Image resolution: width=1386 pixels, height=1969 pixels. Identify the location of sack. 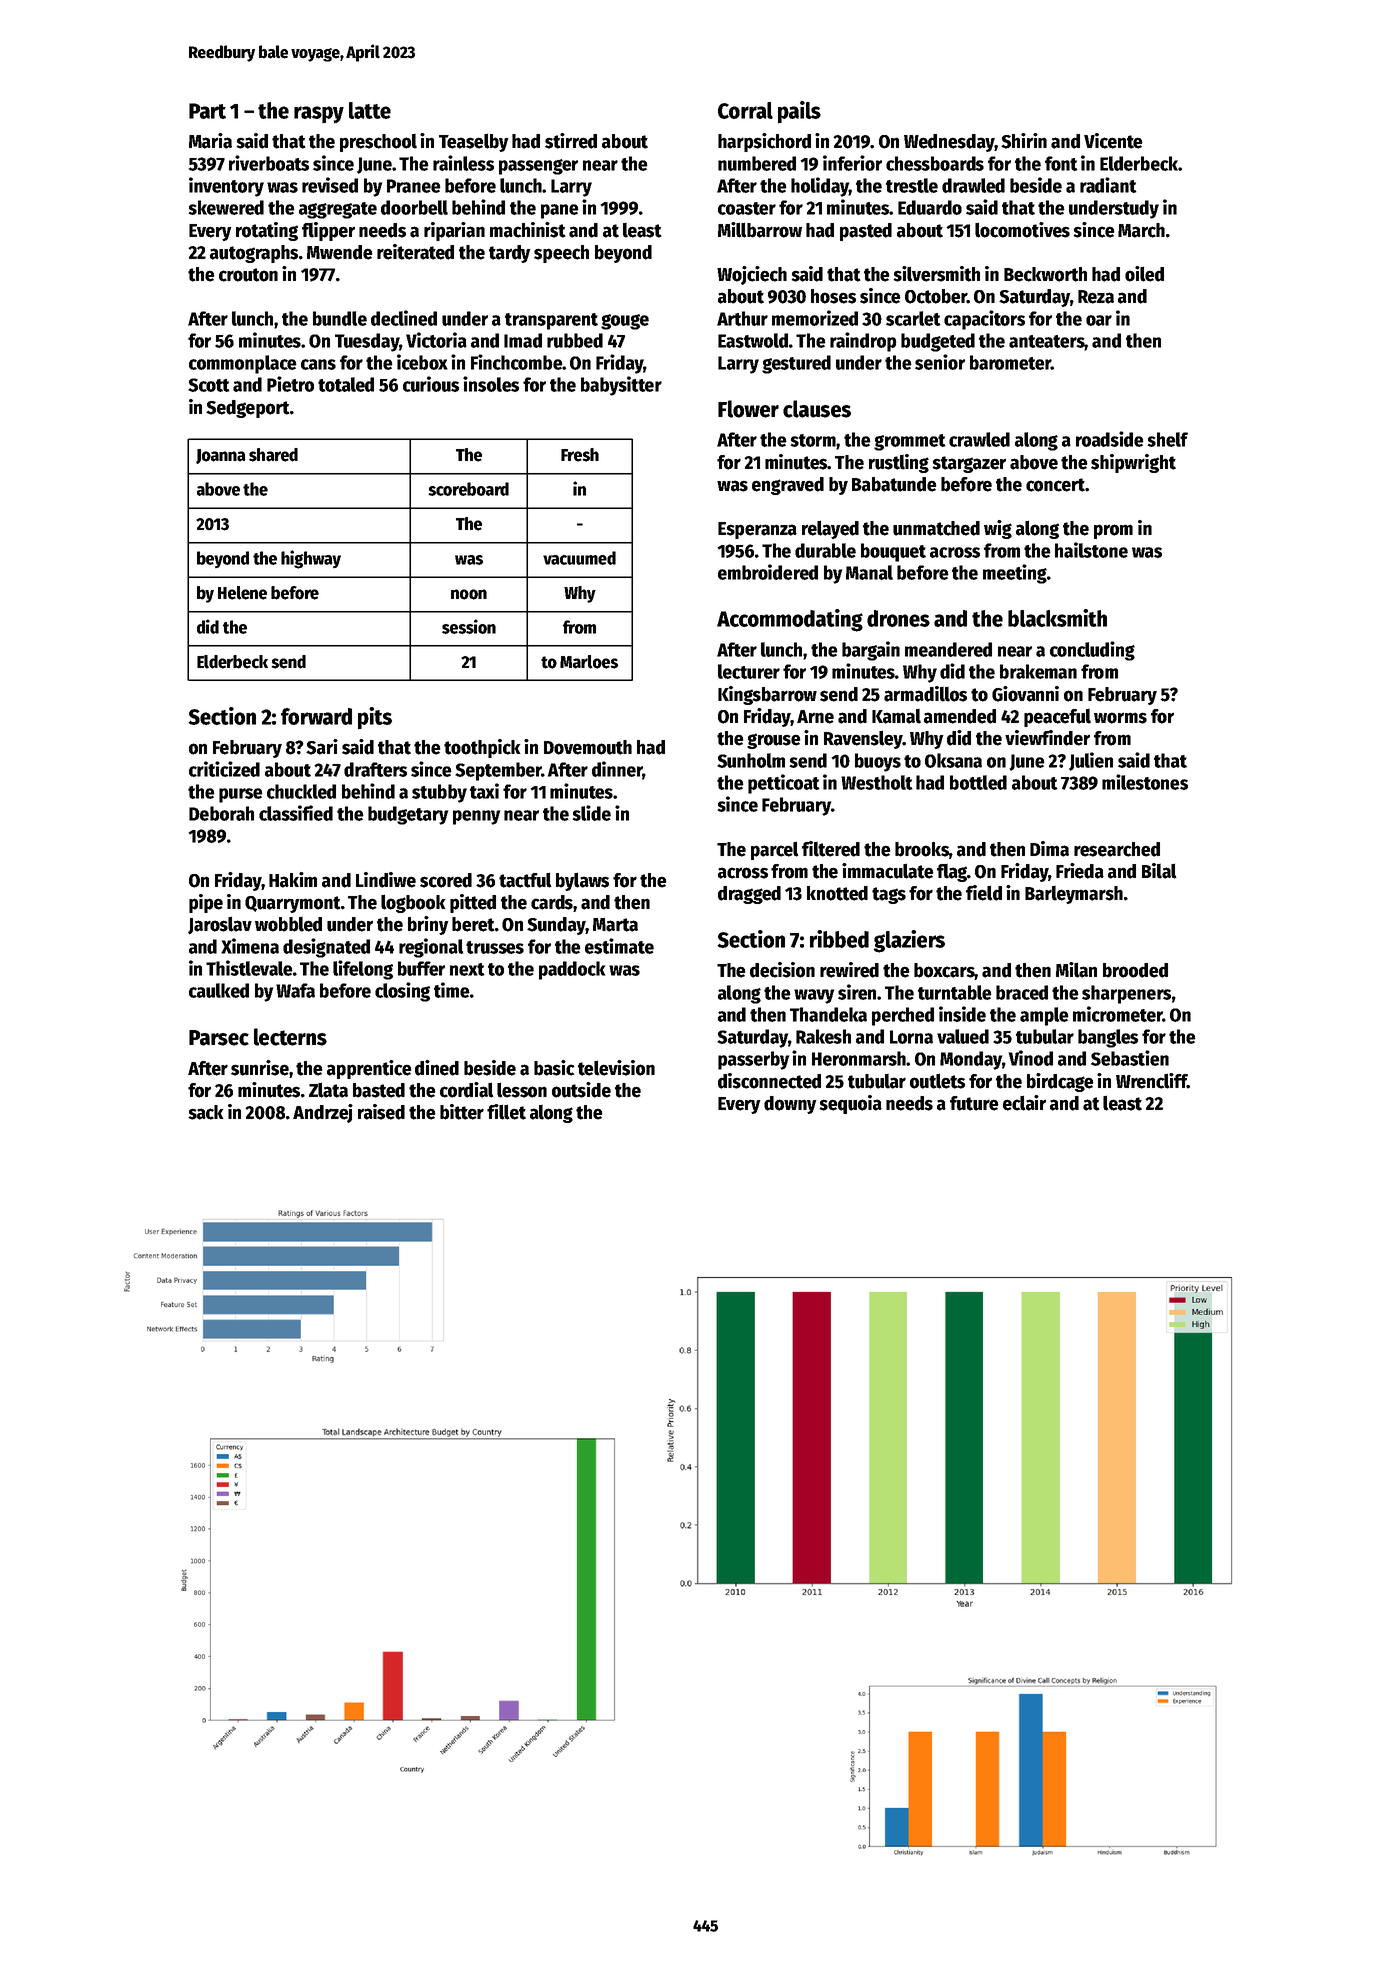
(206, 1112).
